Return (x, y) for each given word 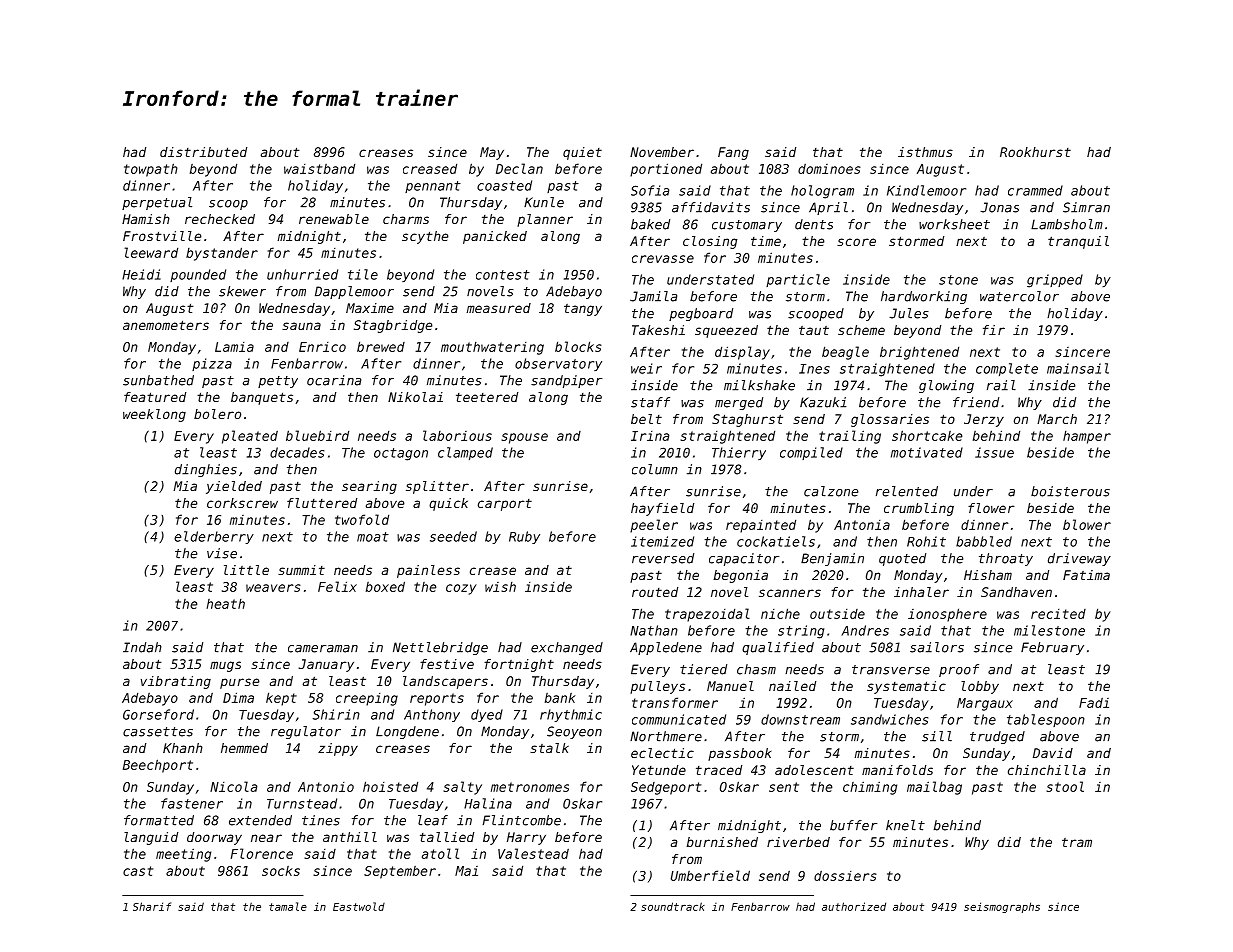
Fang (733, 153)
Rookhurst (1035, 152)
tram (1077, 842)
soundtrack (673, 906)
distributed (203, 152)
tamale (288, 906)
